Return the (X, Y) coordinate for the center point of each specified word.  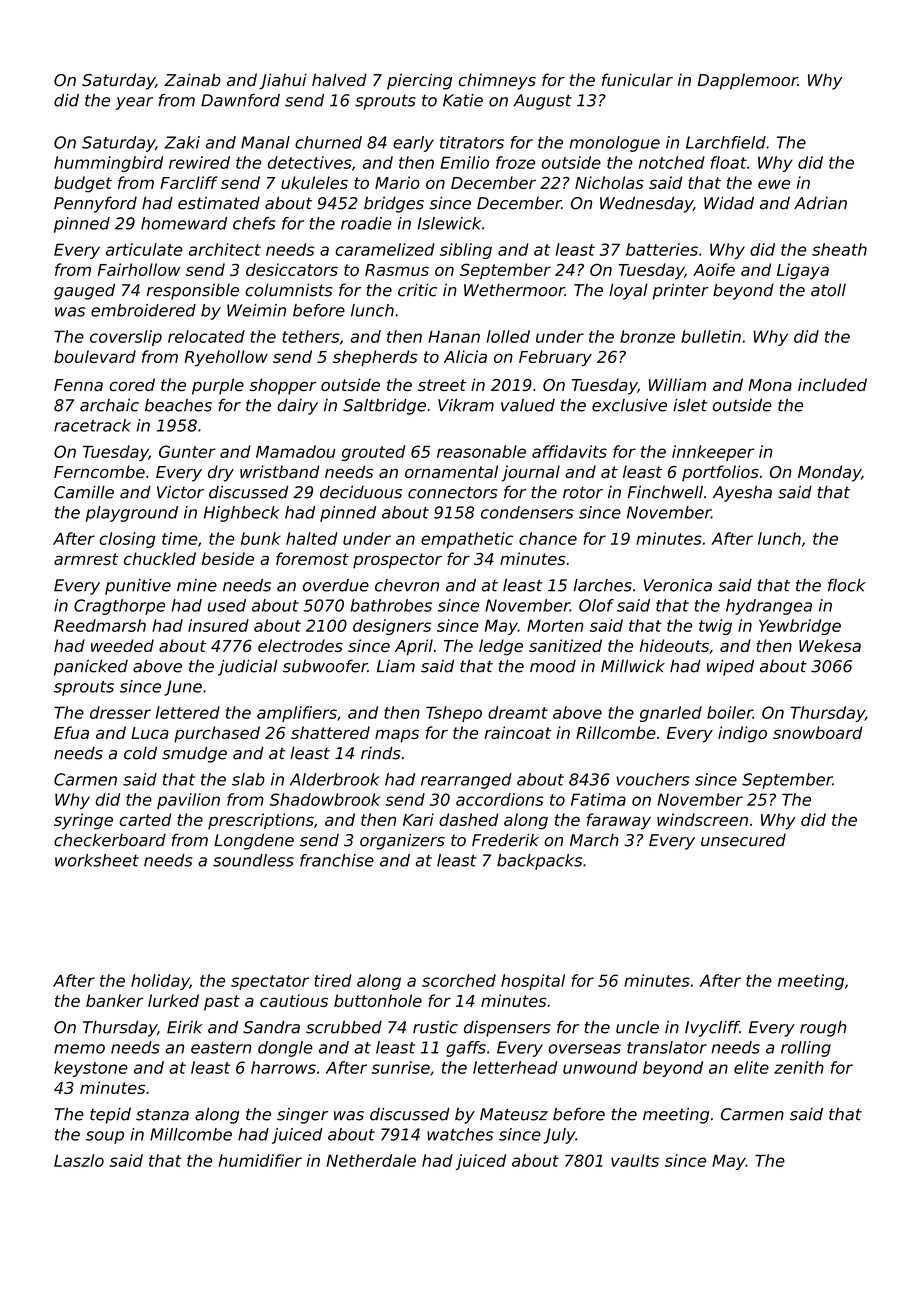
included (832, 384)
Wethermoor (514, 290)
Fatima (598, 799)
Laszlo (79, 1160)
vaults (635, 1160)
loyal (628, 291)
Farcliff (189, 182)
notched (672, 162)
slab (248, 779)
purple (218, 386)
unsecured (743, 840)
